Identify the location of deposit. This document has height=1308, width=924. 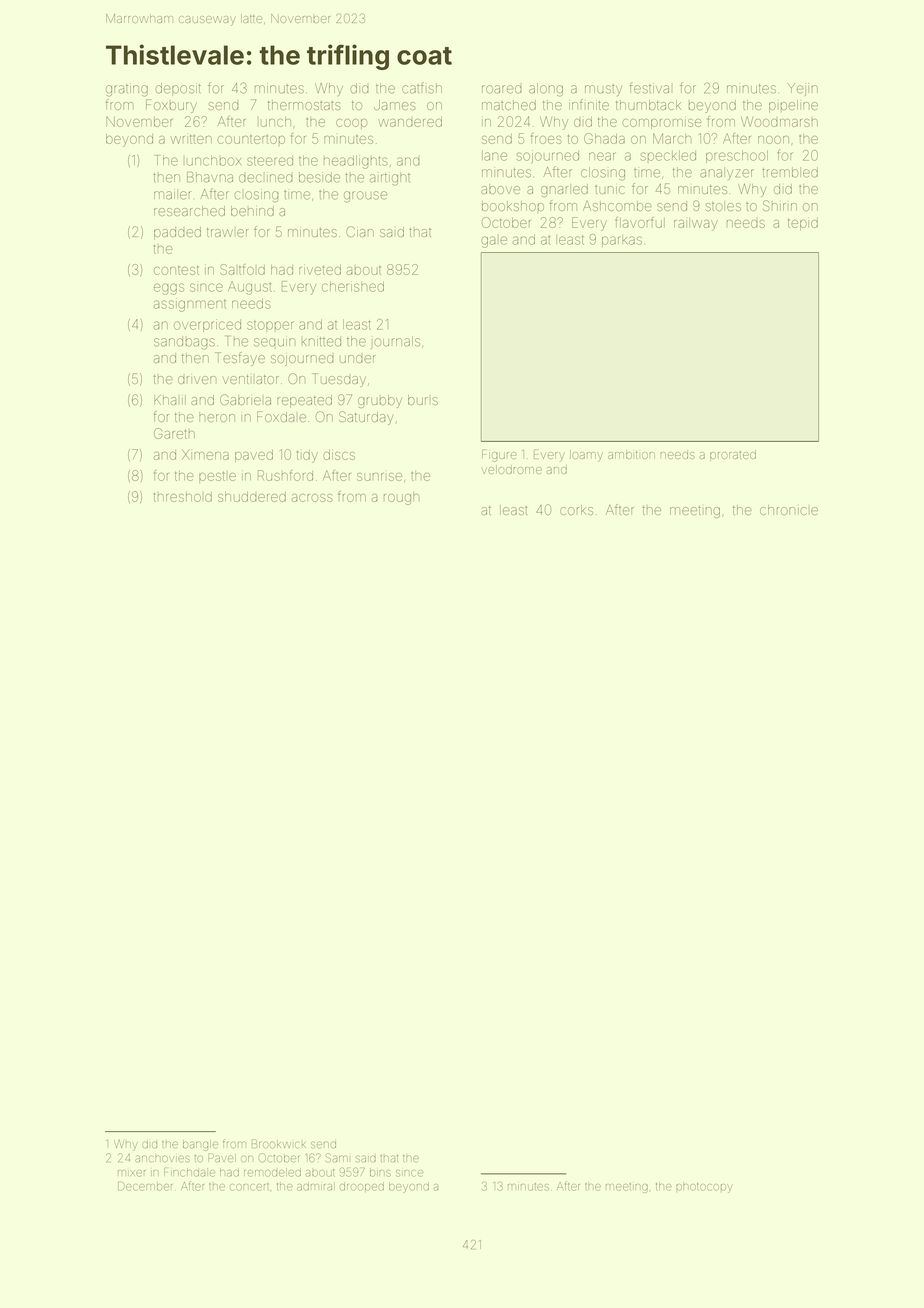
(178, 89).
